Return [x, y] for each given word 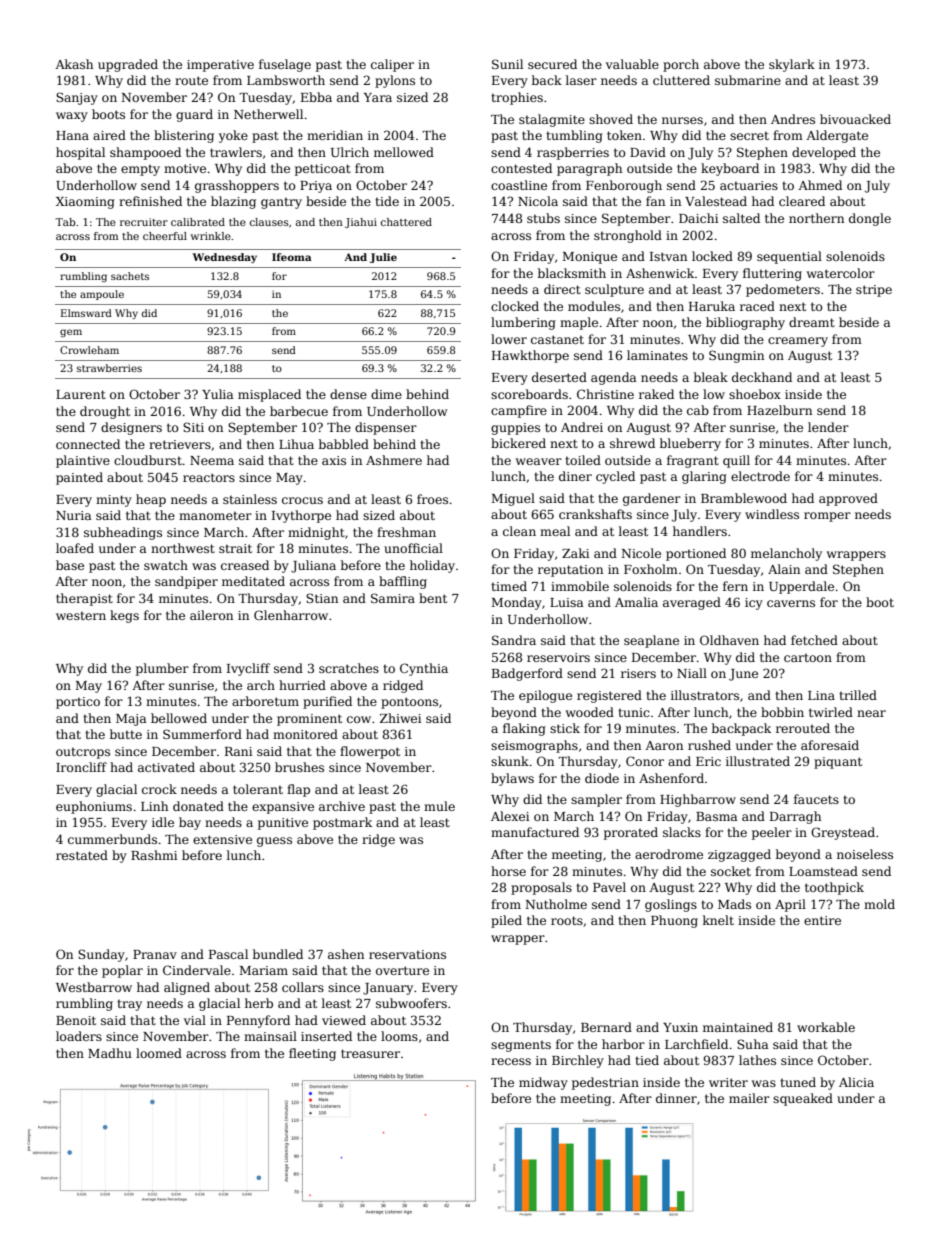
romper [827, 517]
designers [131, 428]
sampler [596, 800]
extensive [222, 839]
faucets [816, 799]
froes [432, 499]
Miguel [513, 499]
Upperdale [801, 587]
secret [749, 135]
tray [129, 1005]
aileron [211, 615]
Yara [378, 97]
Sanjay [77, 98]
